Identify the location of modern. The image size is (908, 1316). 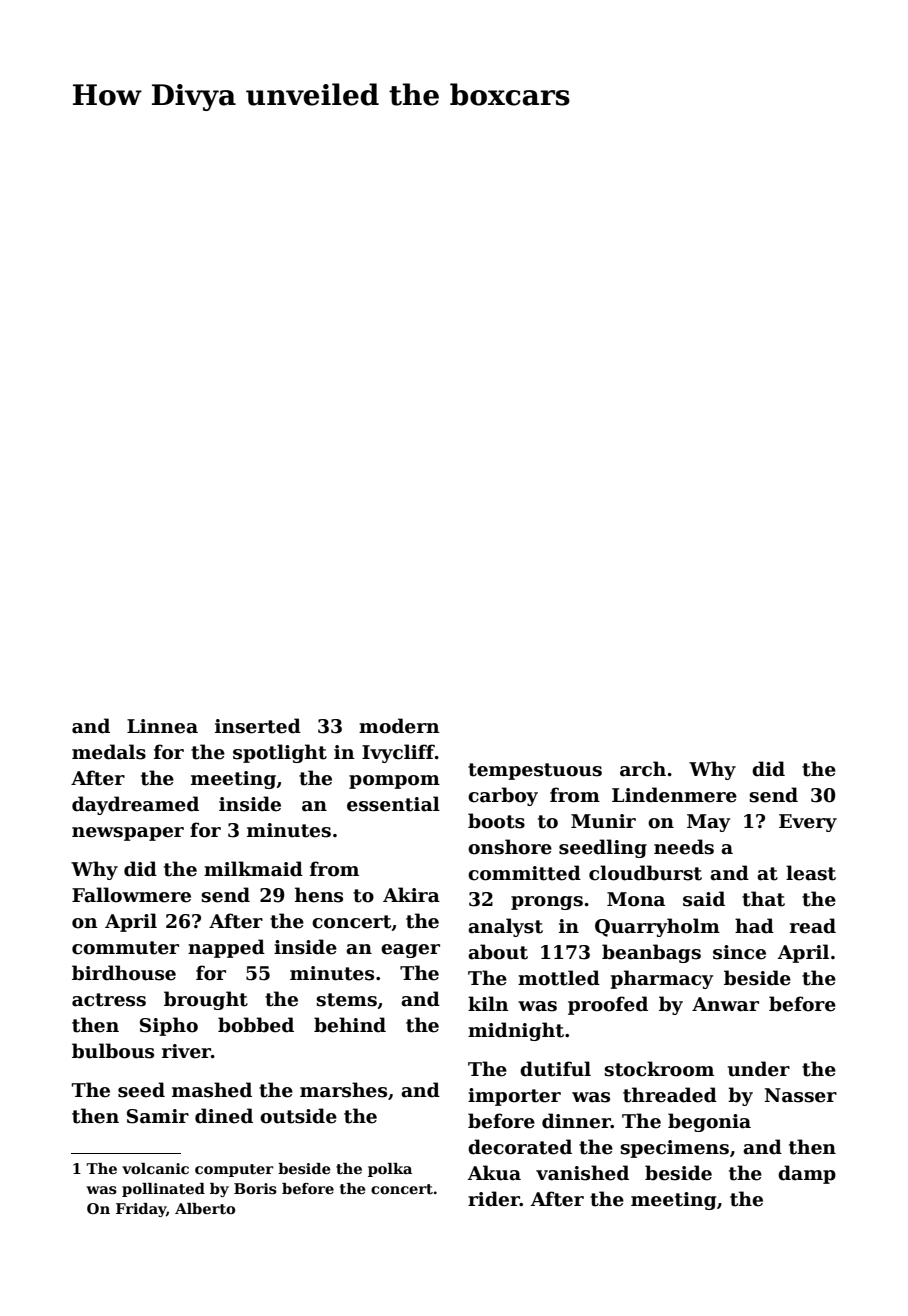
(399, 726).
